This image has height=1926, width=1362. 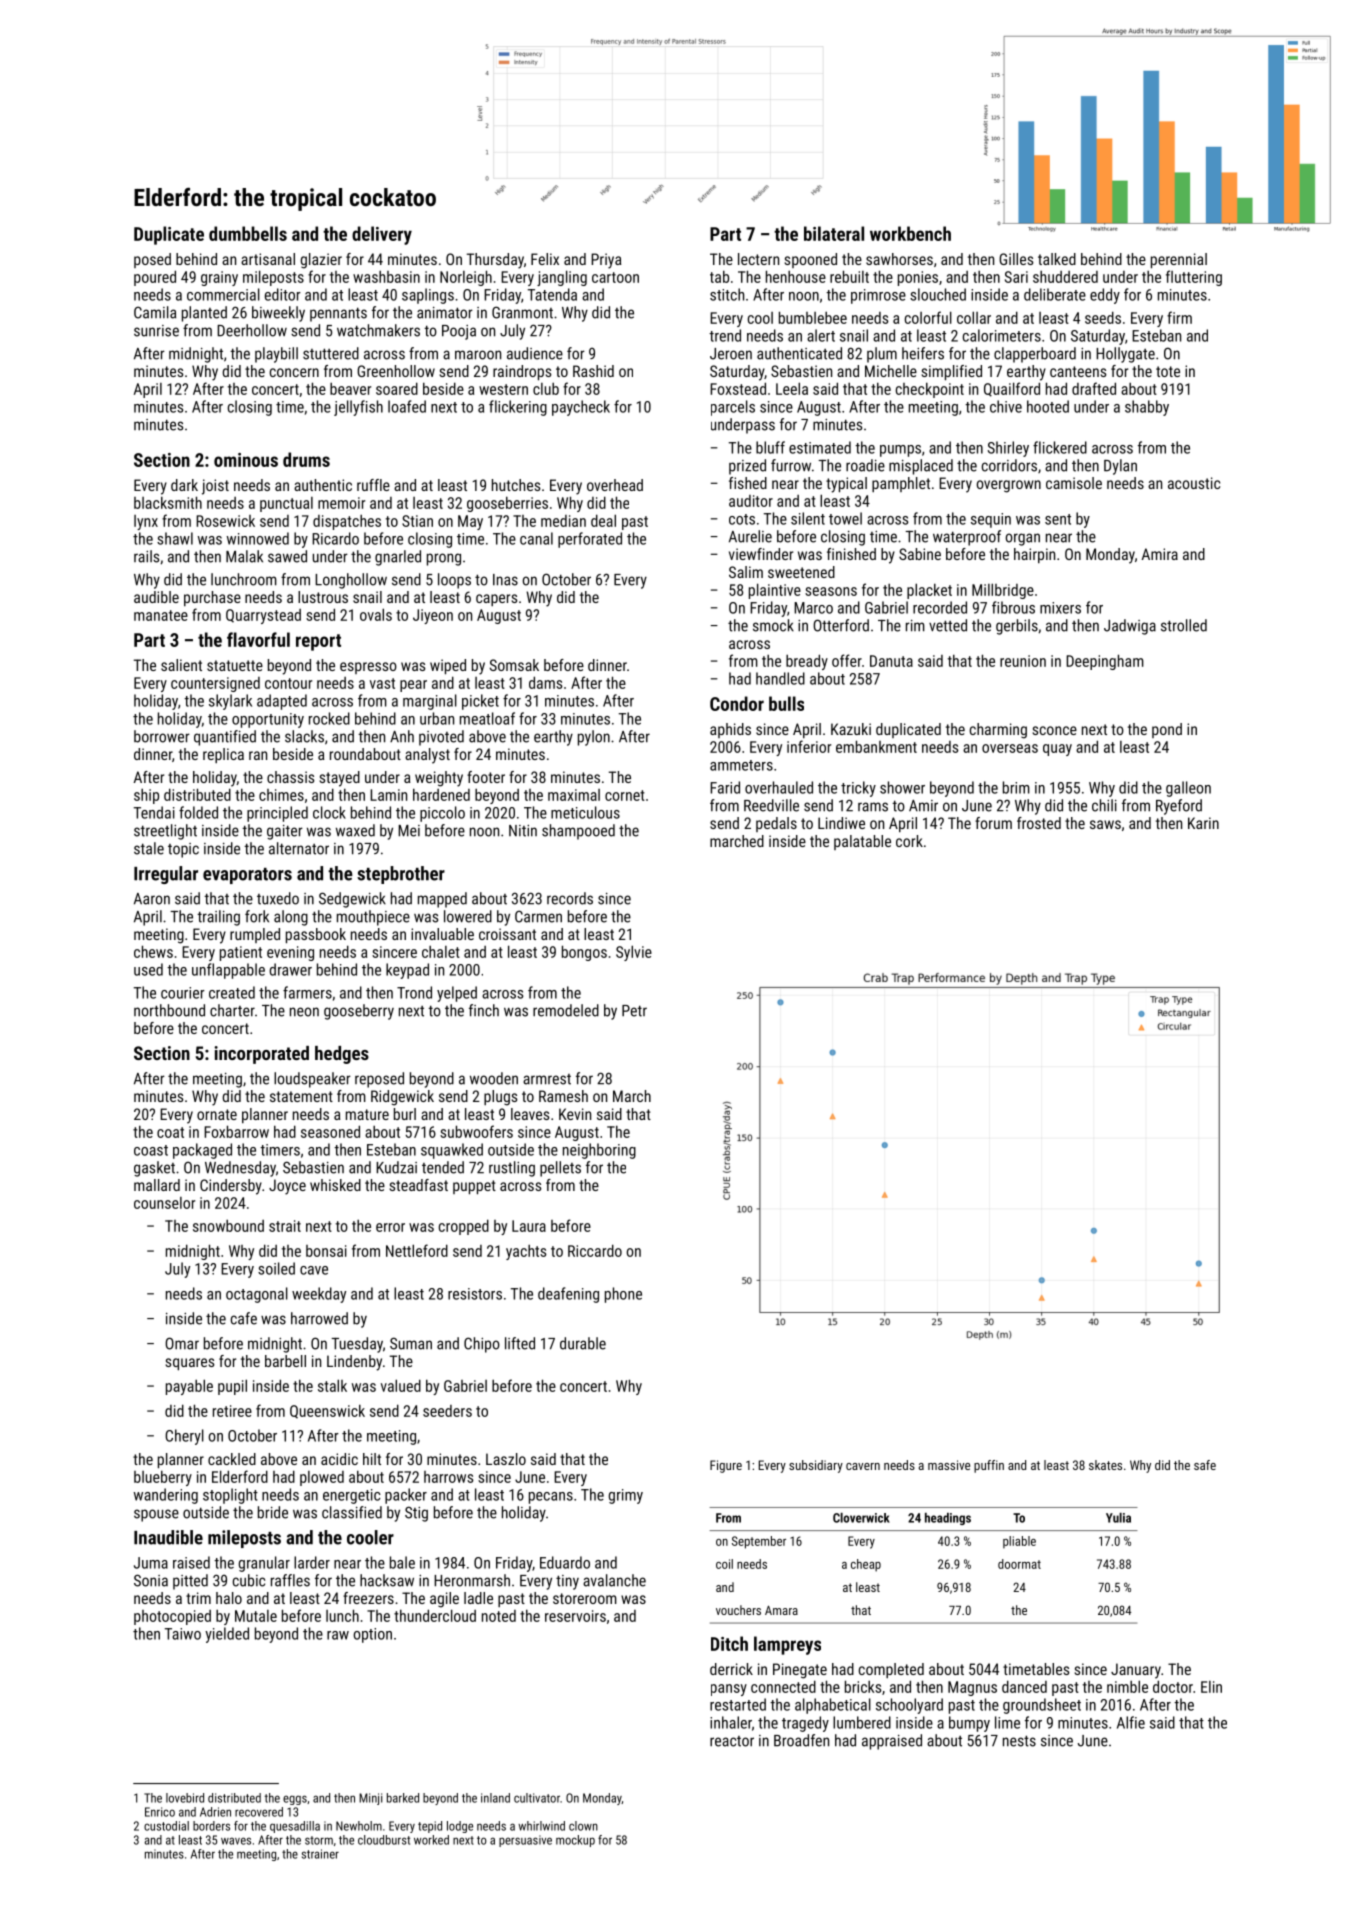 What do you see at coordinates (1147, 408) in the image?
I see `shabby` at bounding box center [1147, 408].
